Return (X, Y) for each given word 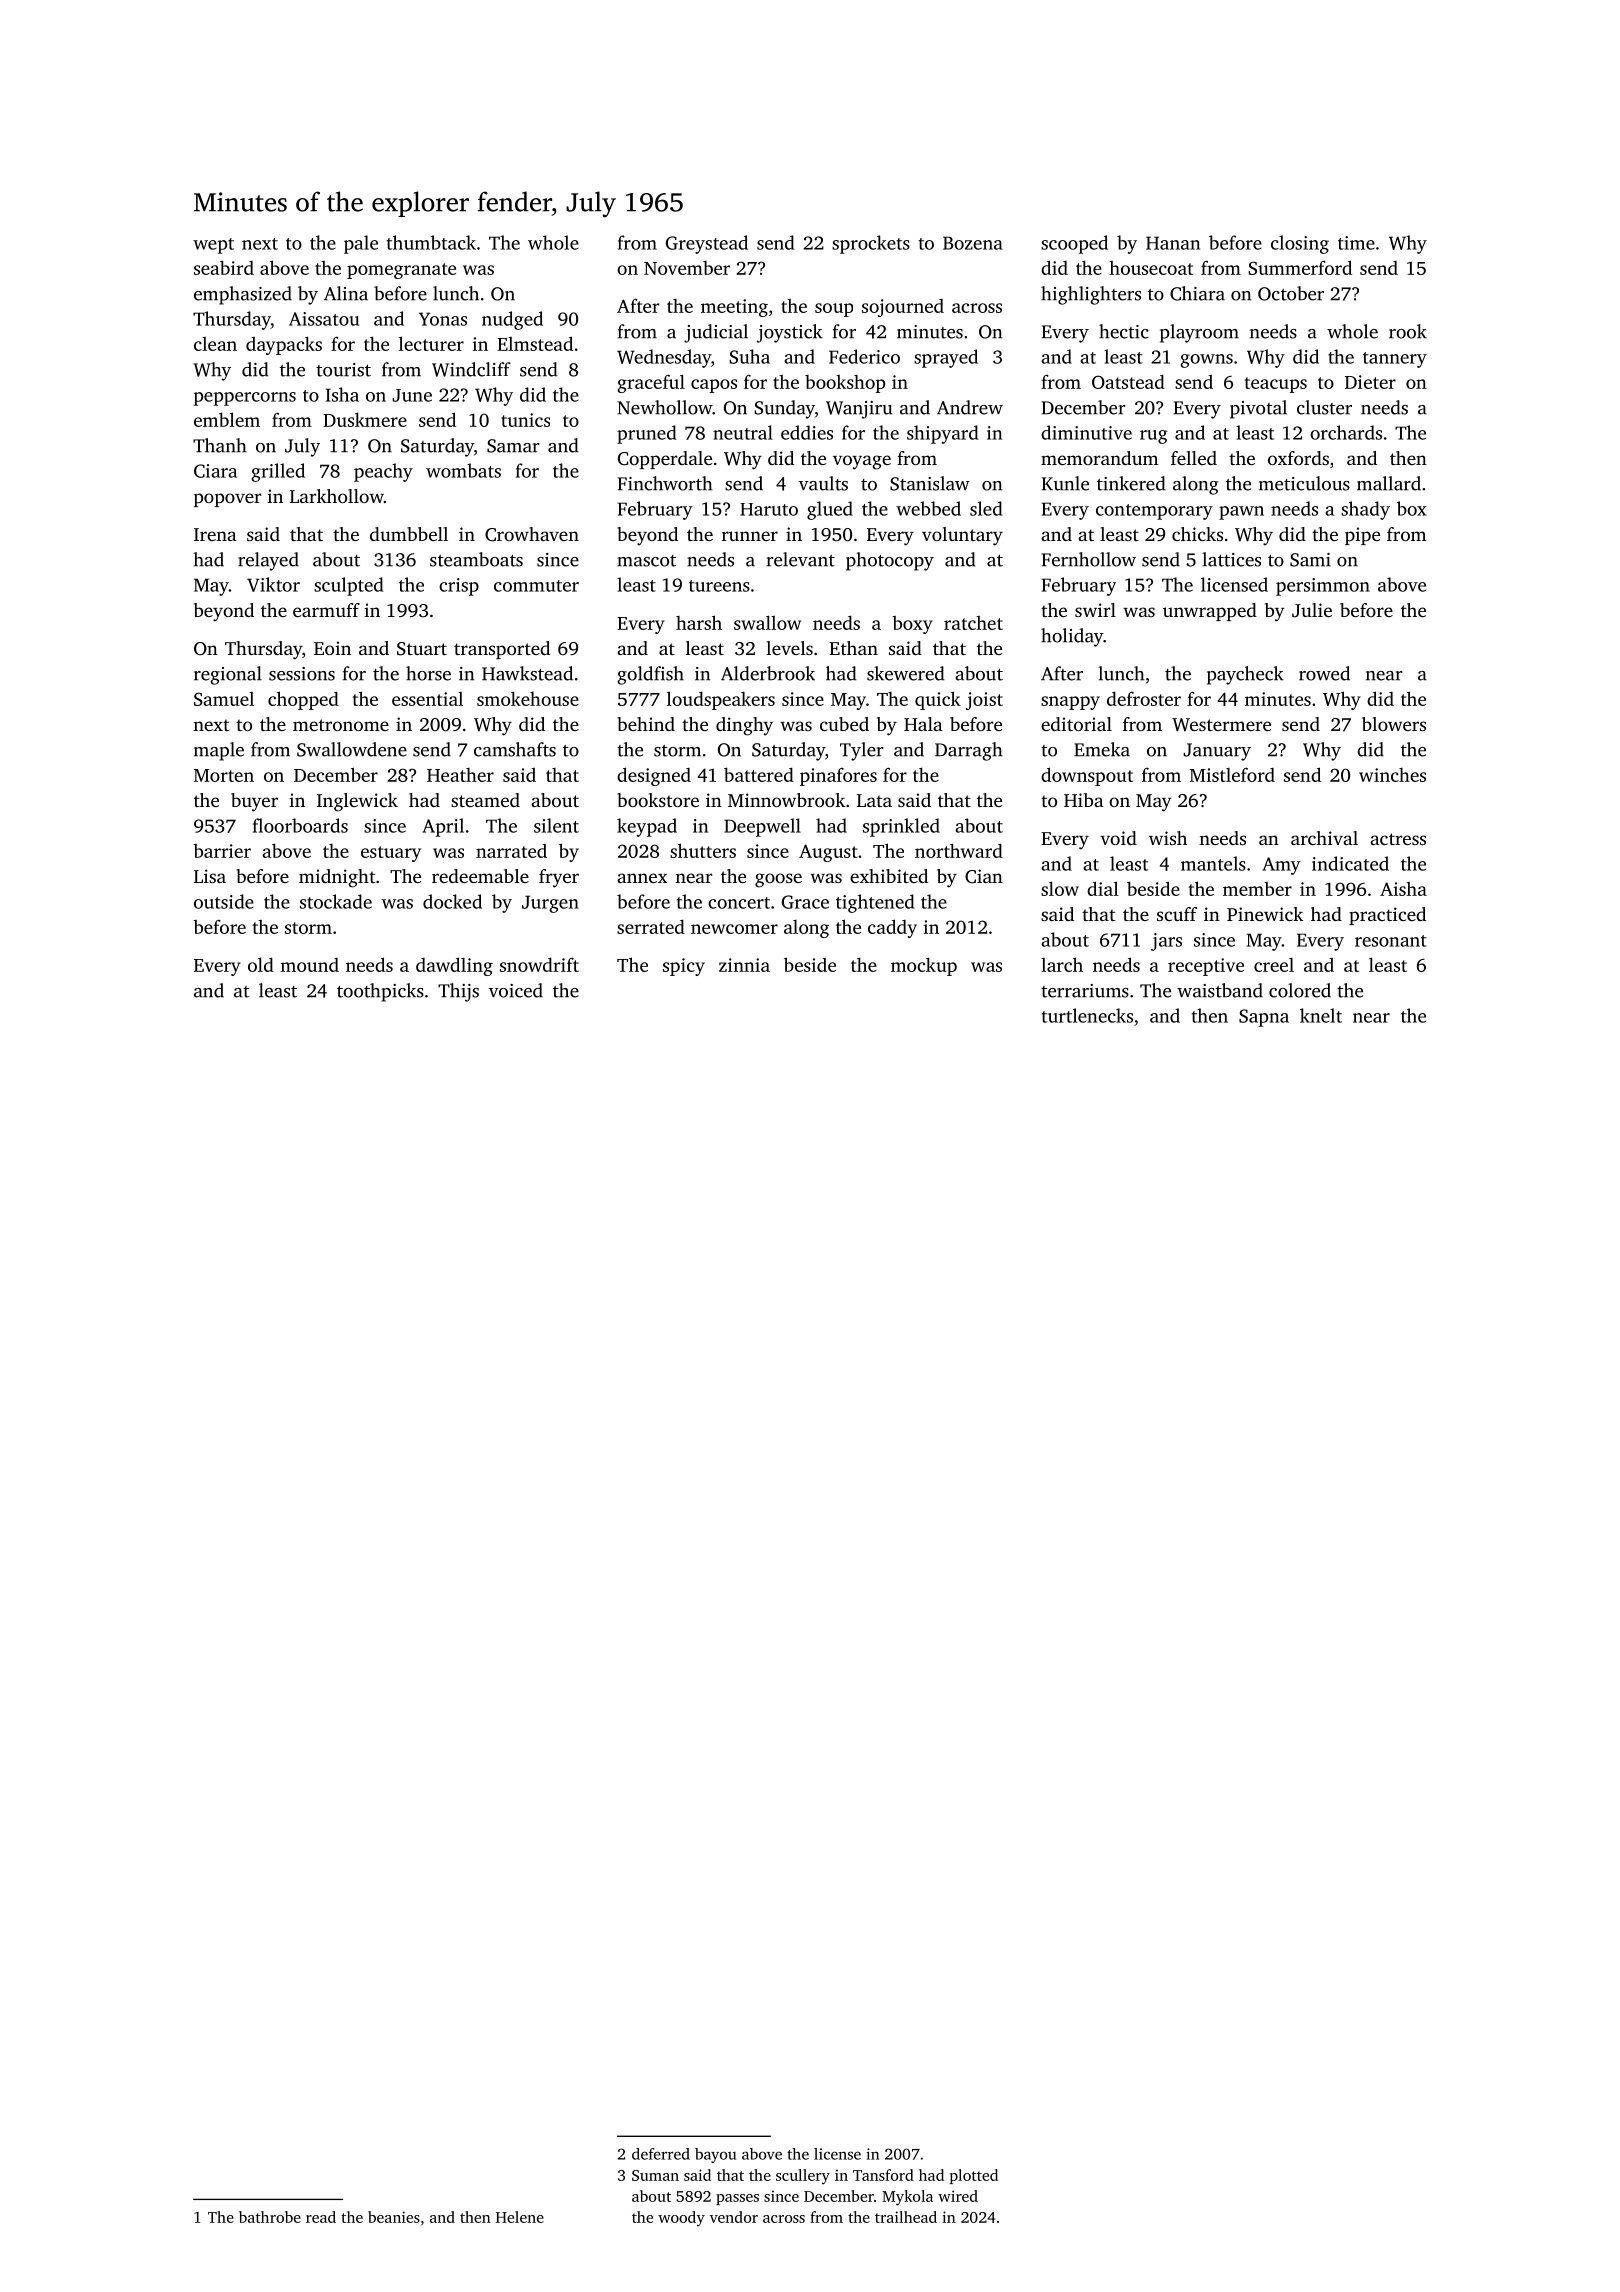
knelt (1321, 1015)
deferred (661, 2154)
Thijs (458, 992)
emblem (227, 419)
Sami (1310, 560)
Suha (749, 356)
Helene (520, 2217)
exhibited (889, 876)
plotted (974, 2176)
